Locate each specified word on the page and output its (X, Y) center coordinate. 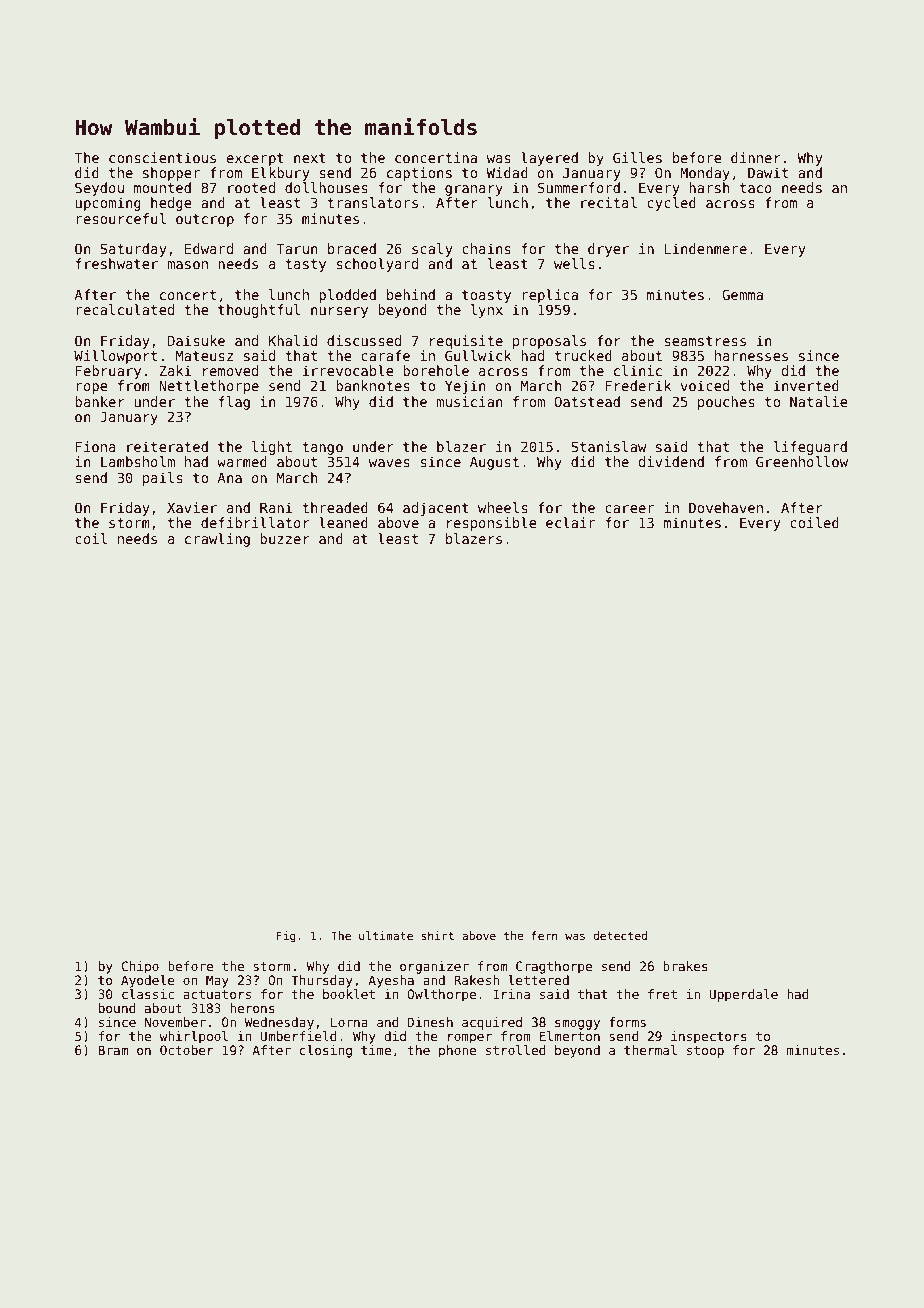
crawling (217, 540)
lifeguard (810, 448)
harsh (709, 187)
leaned (343, 522)
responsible (492, 524)
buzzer (285, 538)
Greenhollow (802, 461)
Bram (113, 1050)
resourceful (121, 218)
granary (474, 190)
